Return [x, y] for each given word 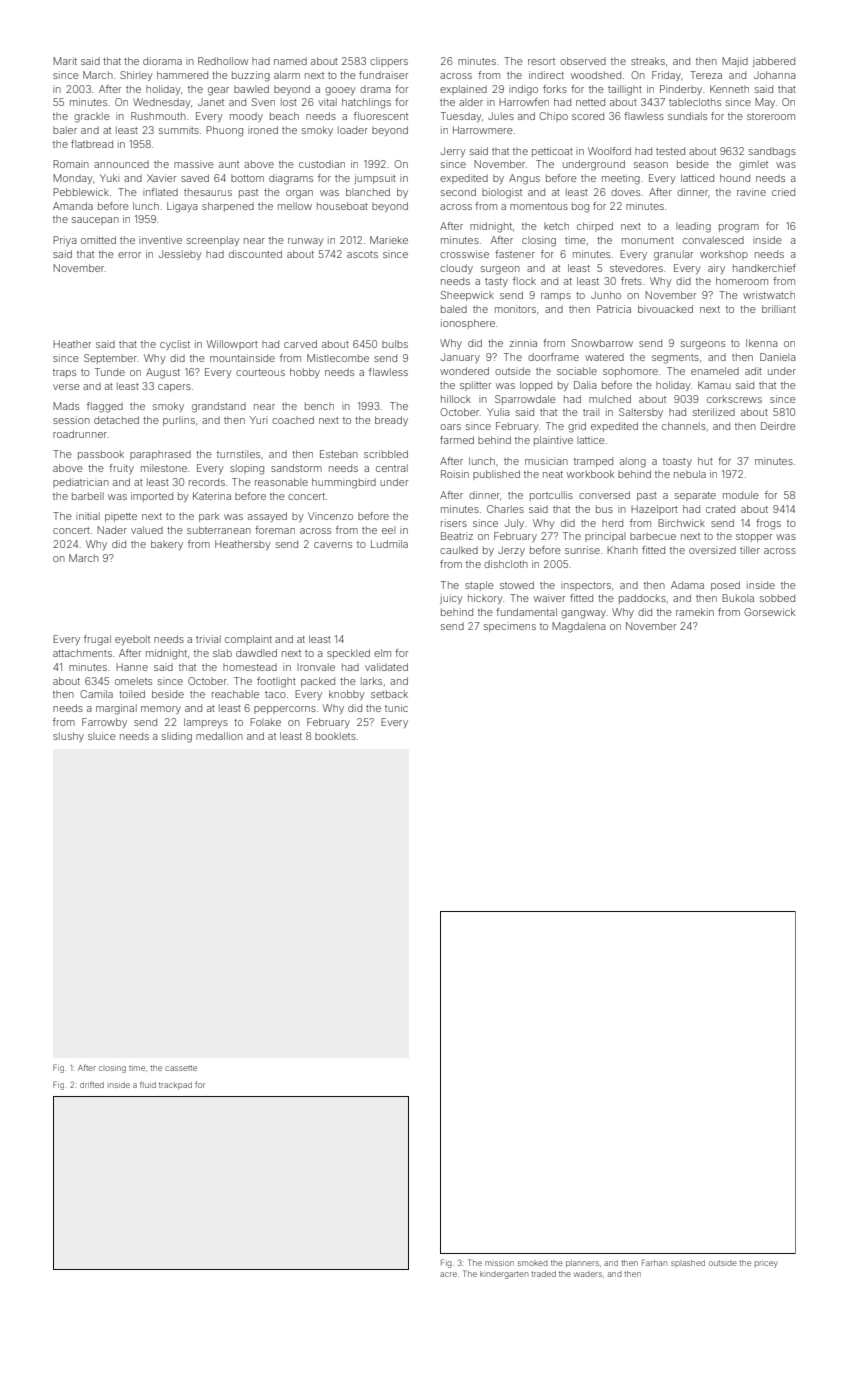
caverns [333, 545]
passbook [101, 455]
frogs [768, 524]
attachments [82, 653]
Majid [735, 62]
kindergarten [504, 1275]
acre [448, 1274]
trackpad [175, 1086]
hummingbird [344, 483]
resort [541, 61]
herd [612, 523]
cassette [181, 1068]
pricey [766, 1264]
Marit [65, 61]
